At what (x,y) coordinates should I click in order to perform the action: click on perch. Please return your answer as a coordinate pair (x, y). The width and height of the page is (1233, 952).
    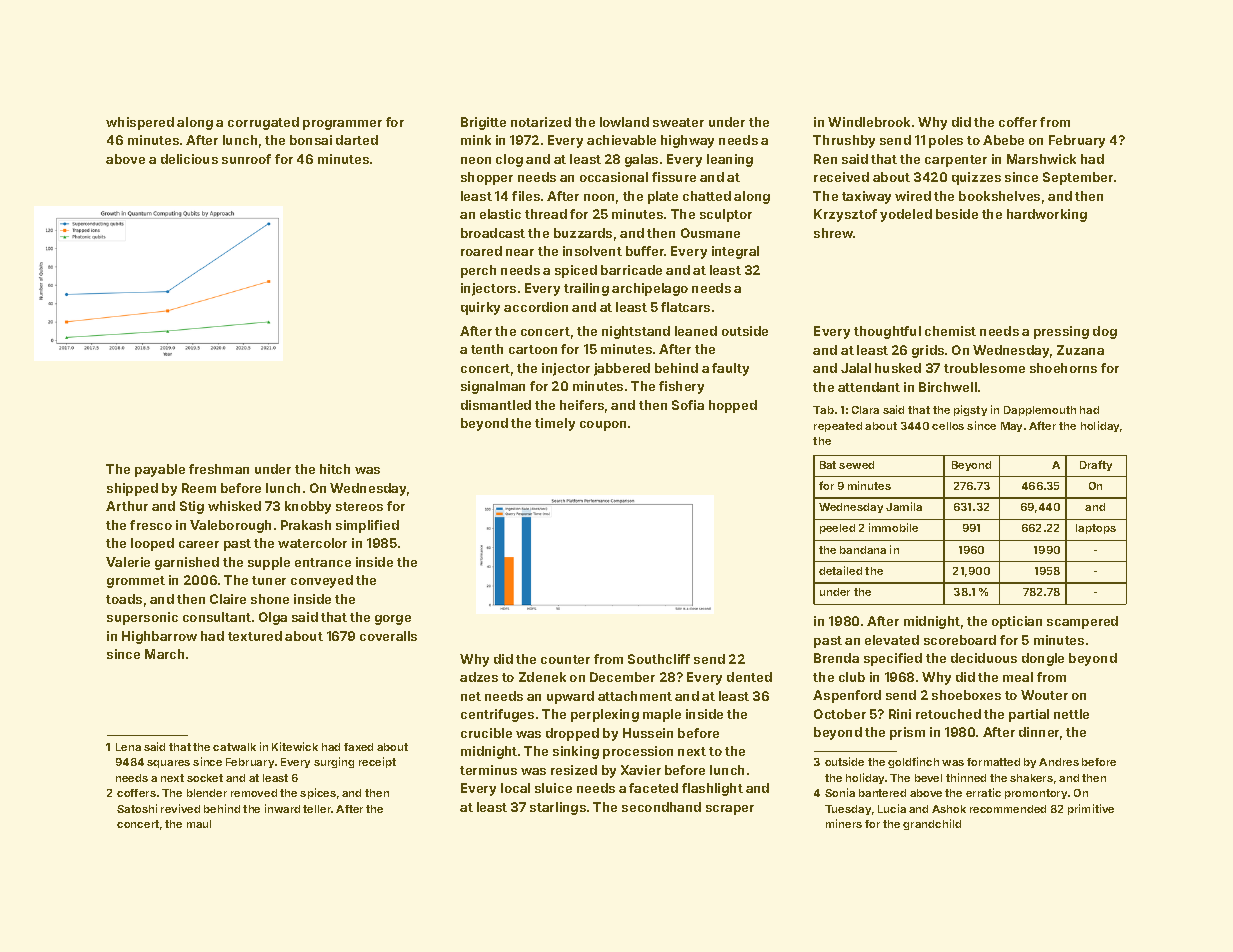
    Looking at the image, I should click on (478, 271).
